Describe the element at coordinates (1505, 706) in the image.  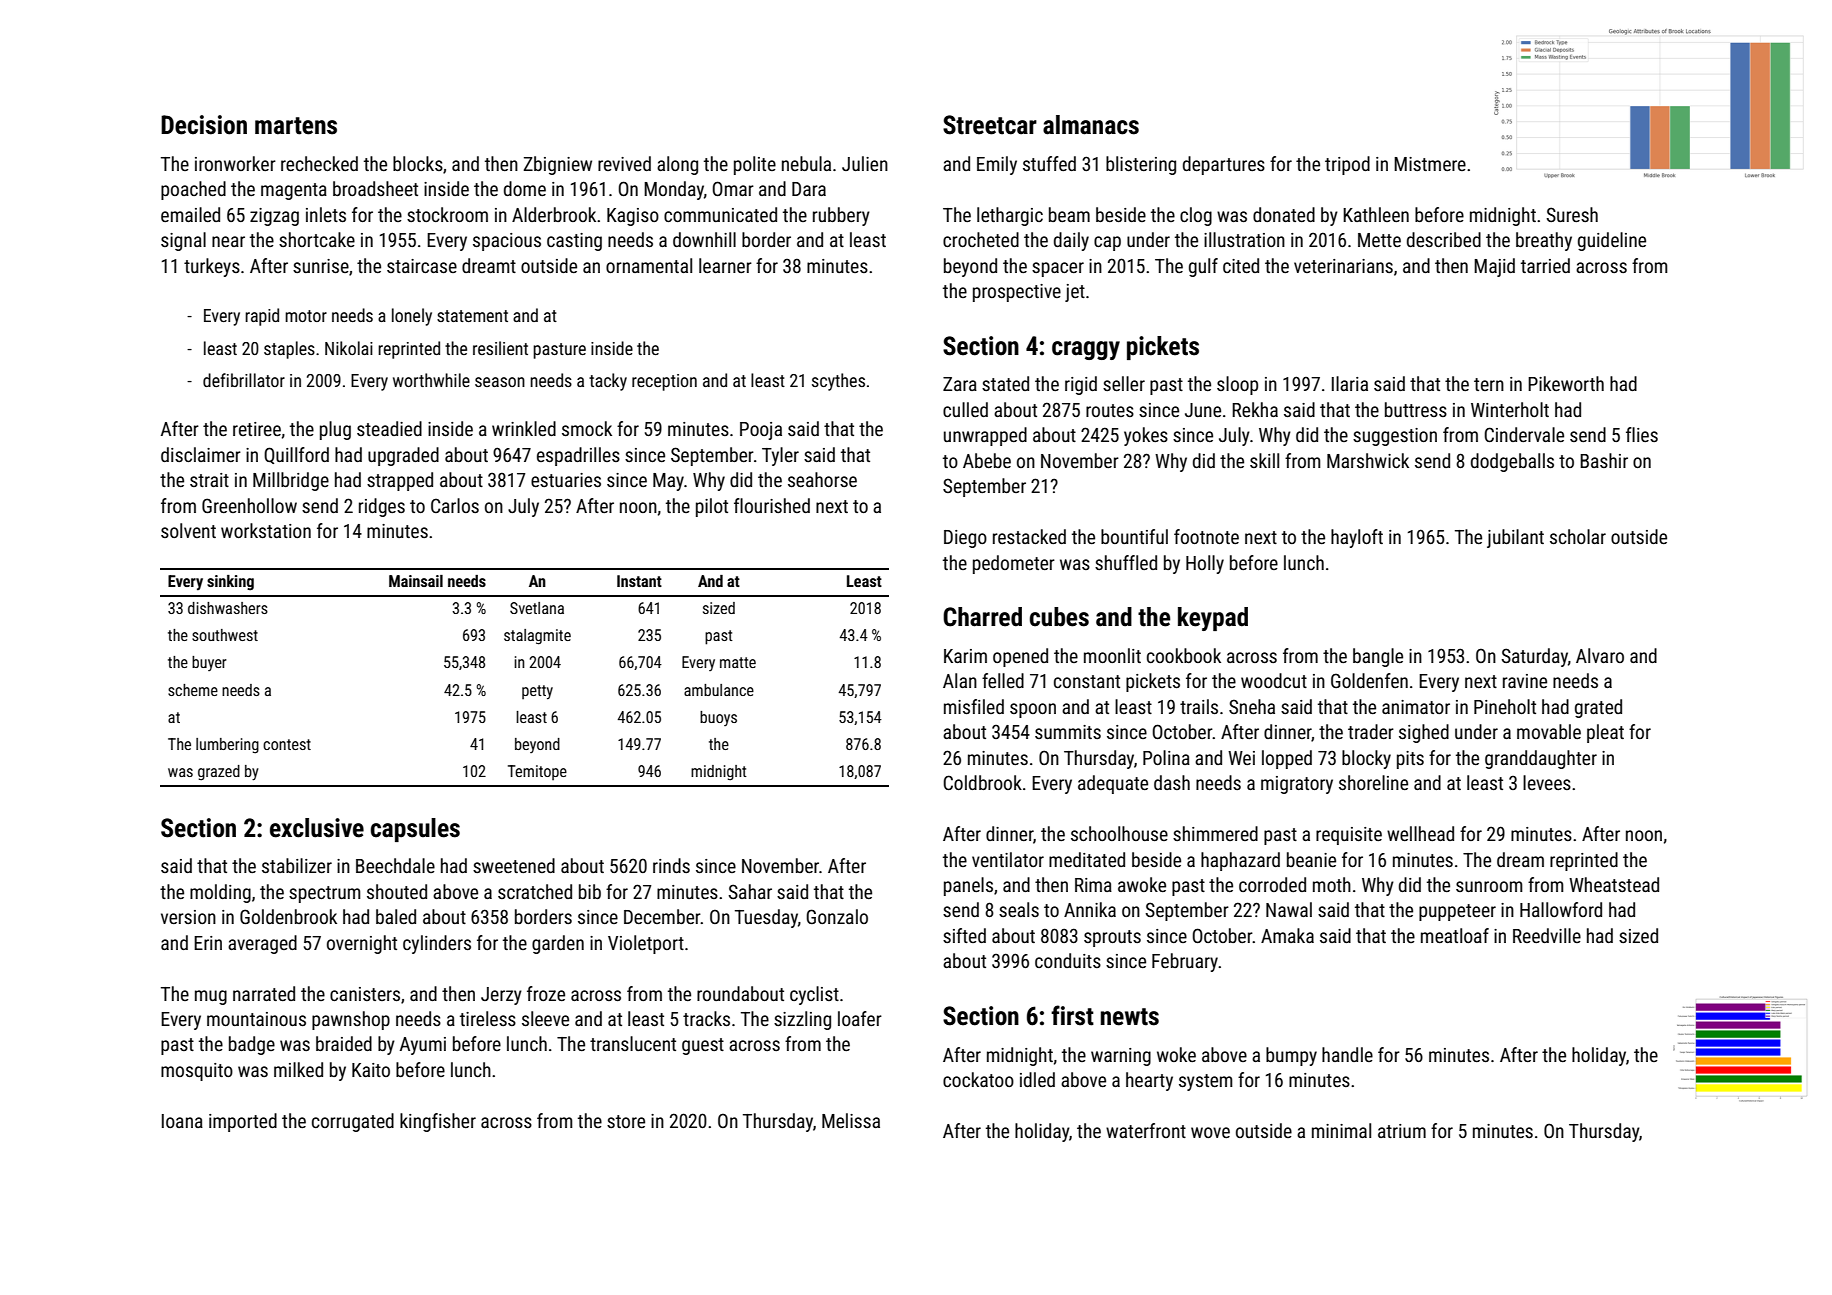
I see `Pineholt` at that location.
